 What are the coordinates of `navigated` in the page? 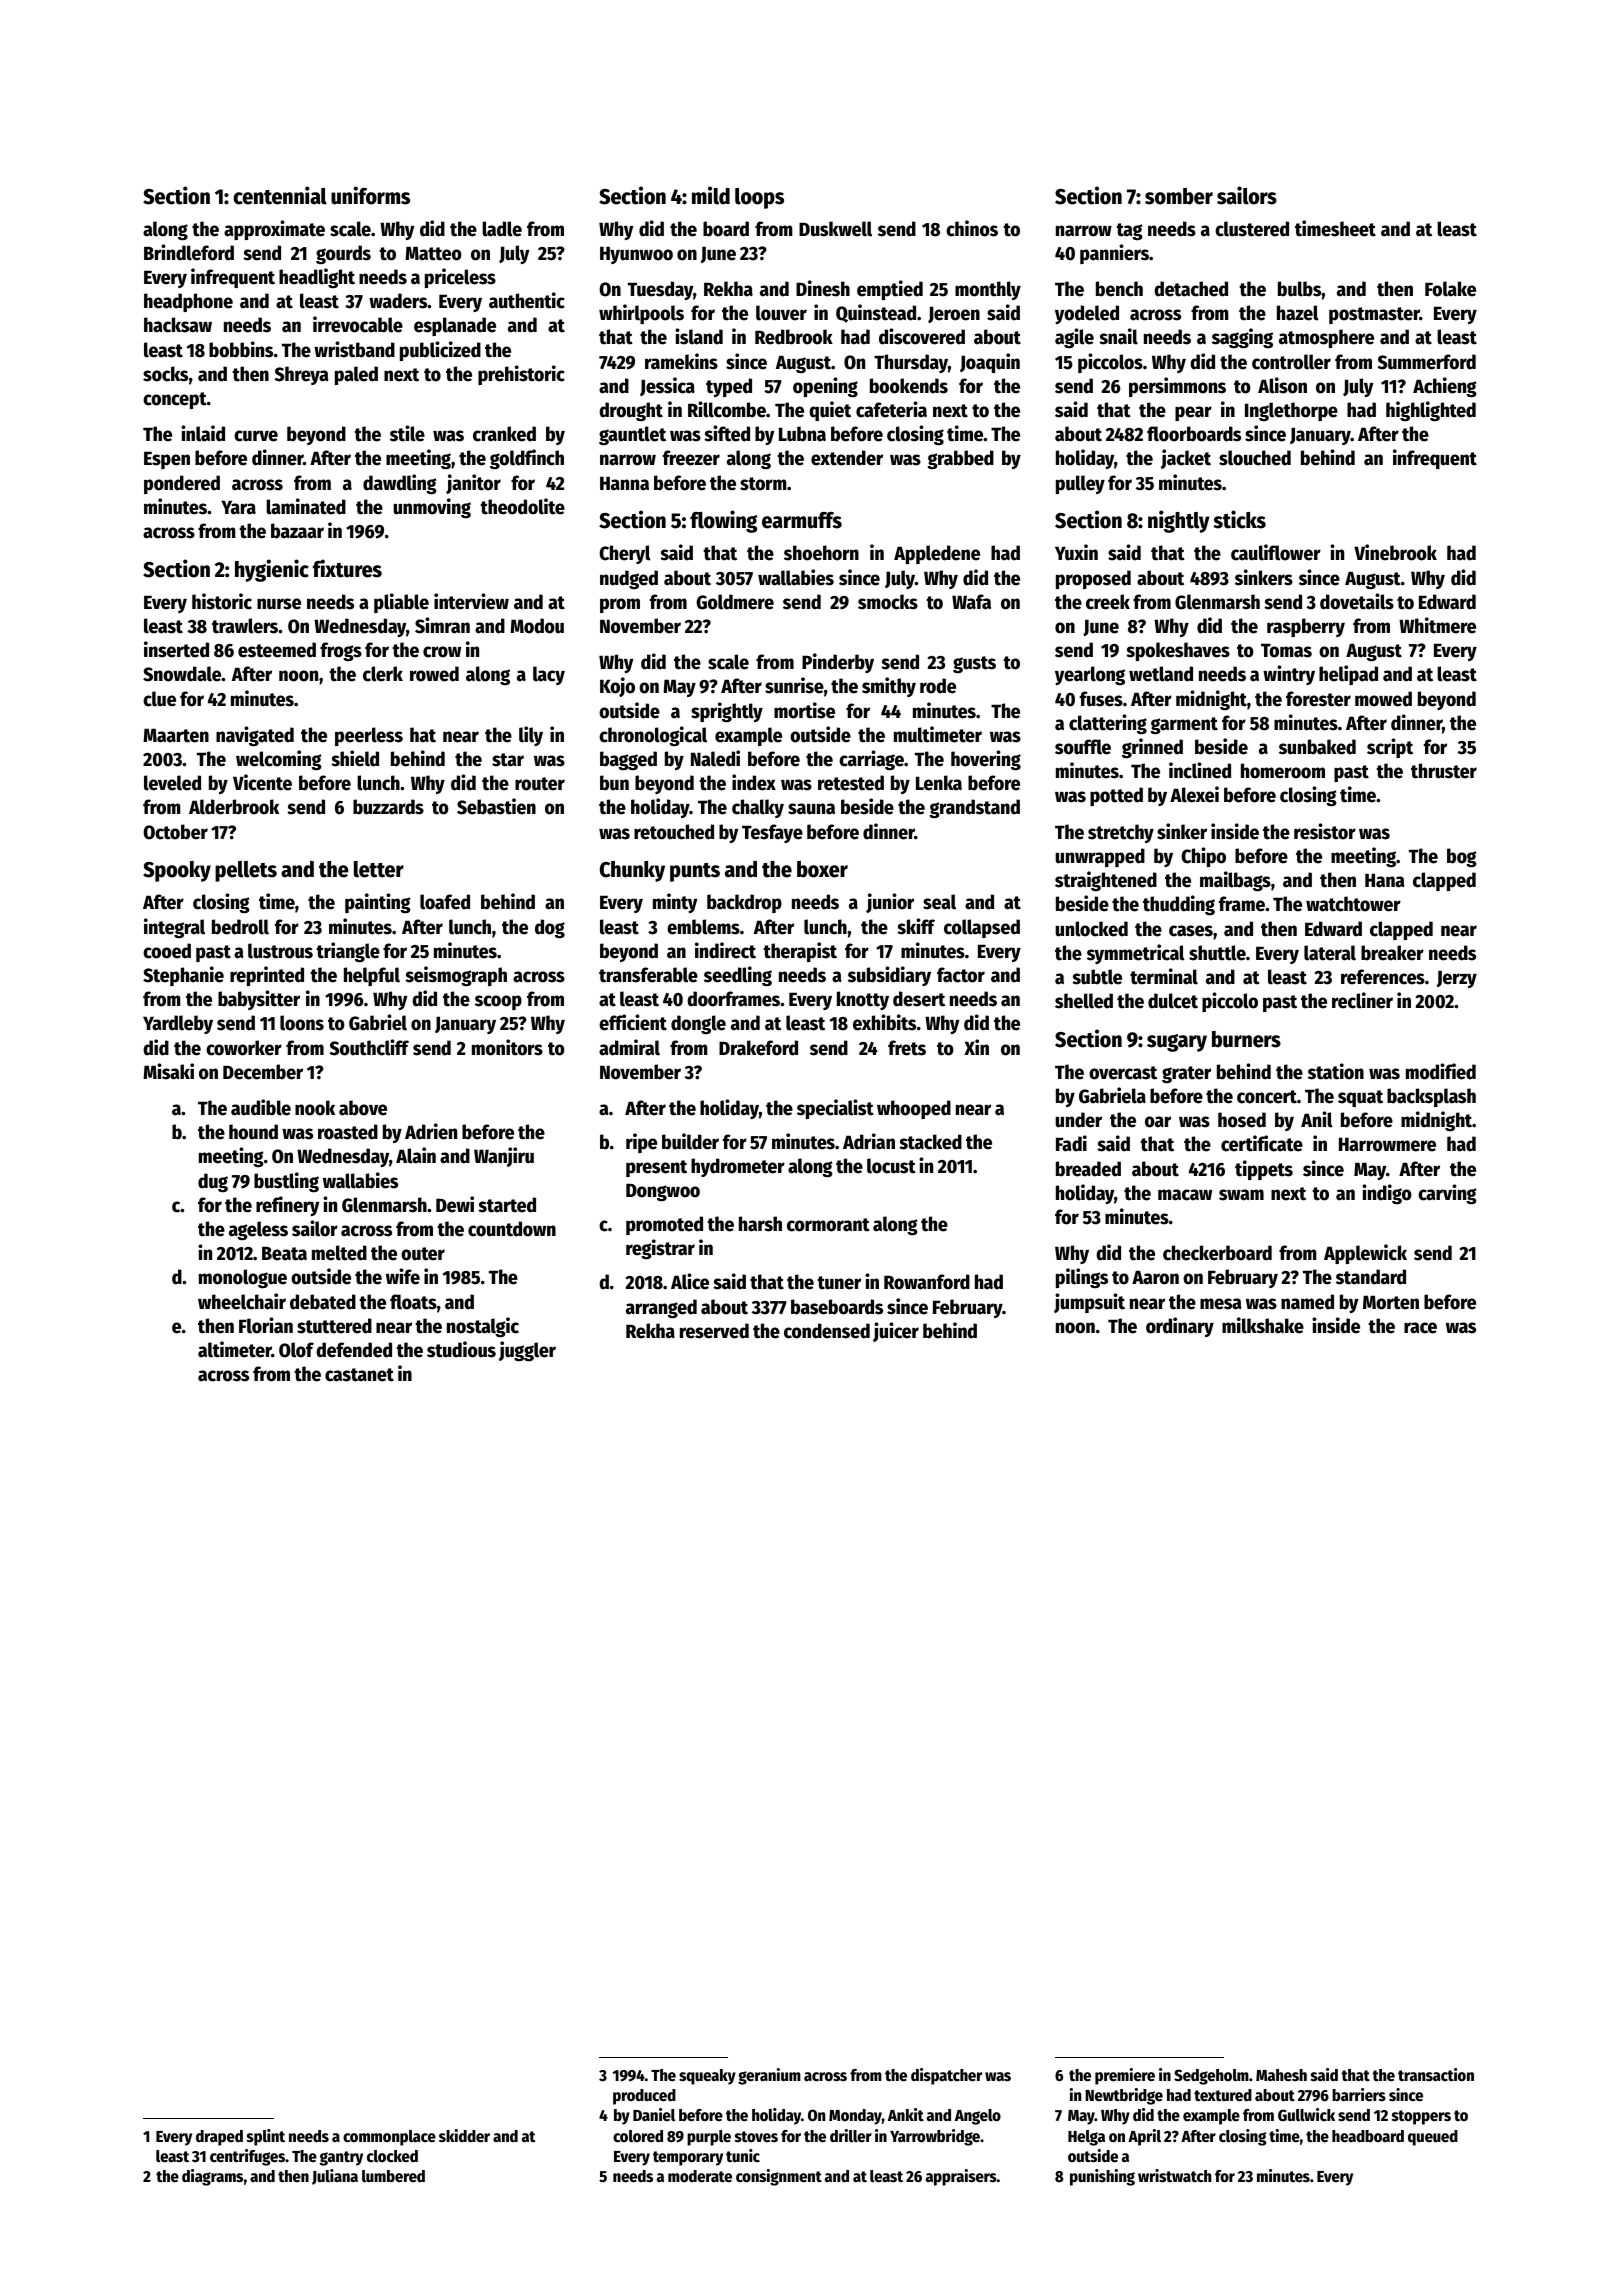 It's located at (255, 736).
